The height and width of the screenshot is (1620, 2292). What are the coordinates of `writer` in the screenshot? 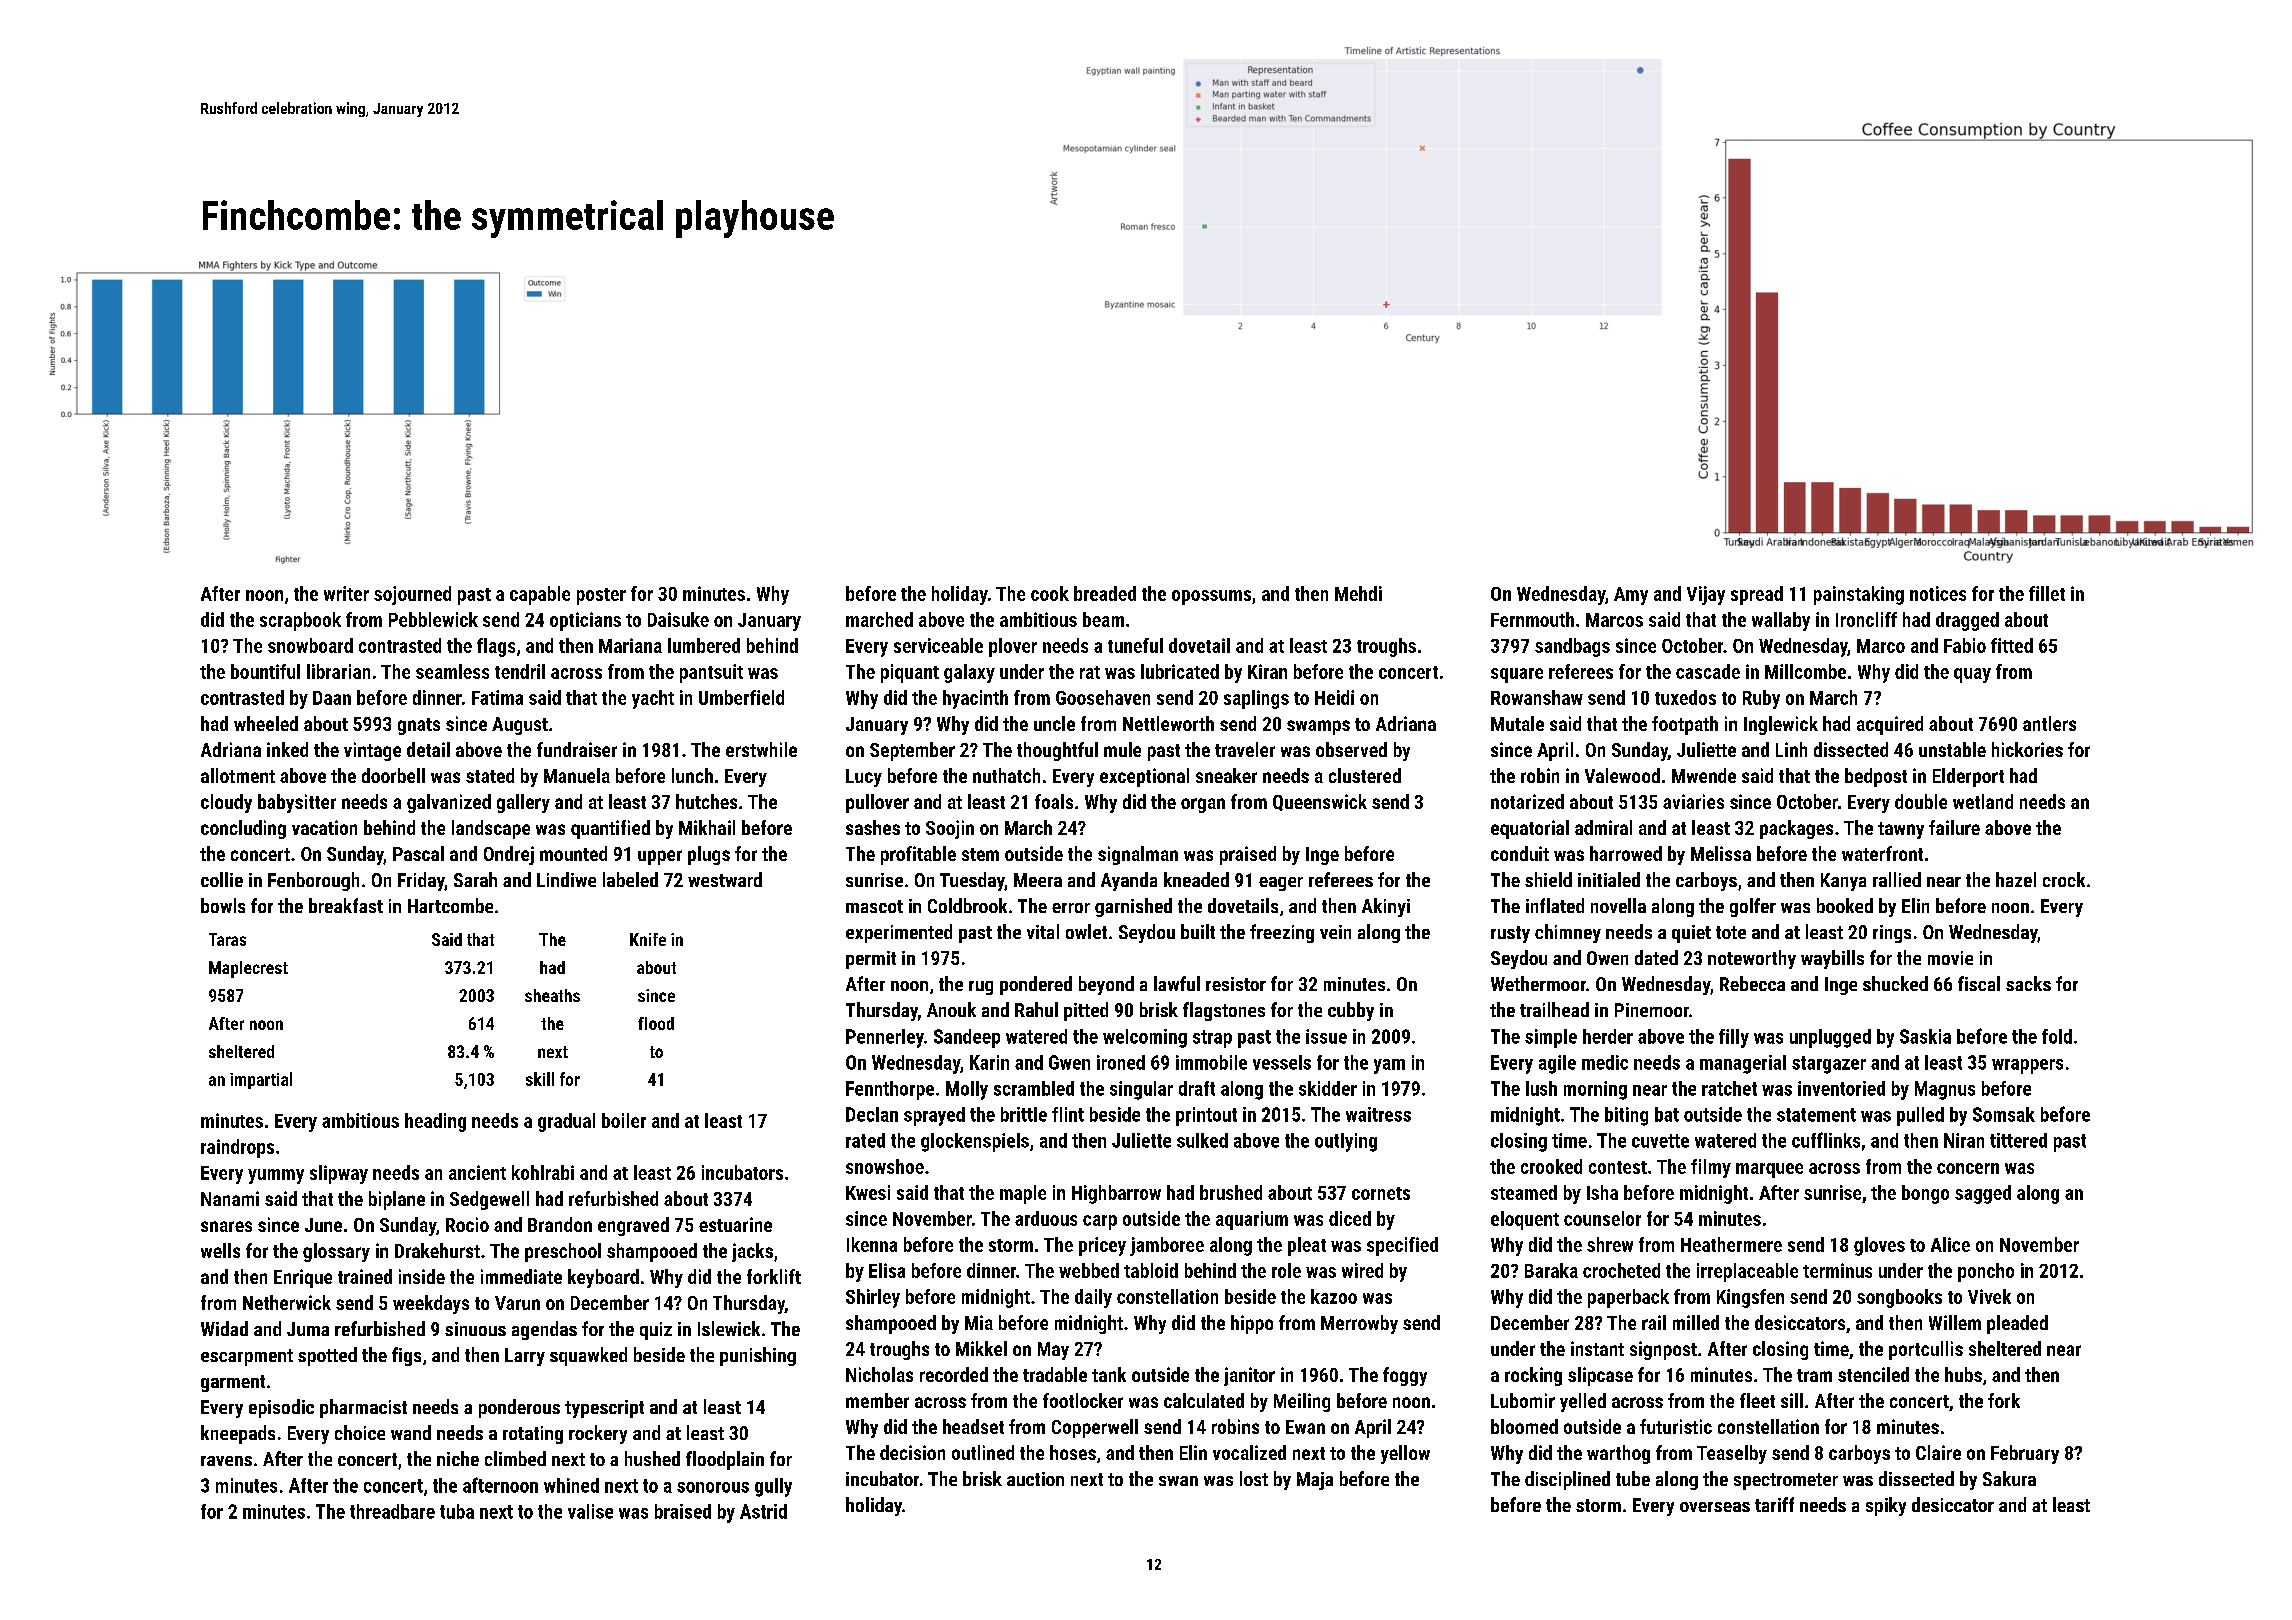 It's located at (346, 593).
